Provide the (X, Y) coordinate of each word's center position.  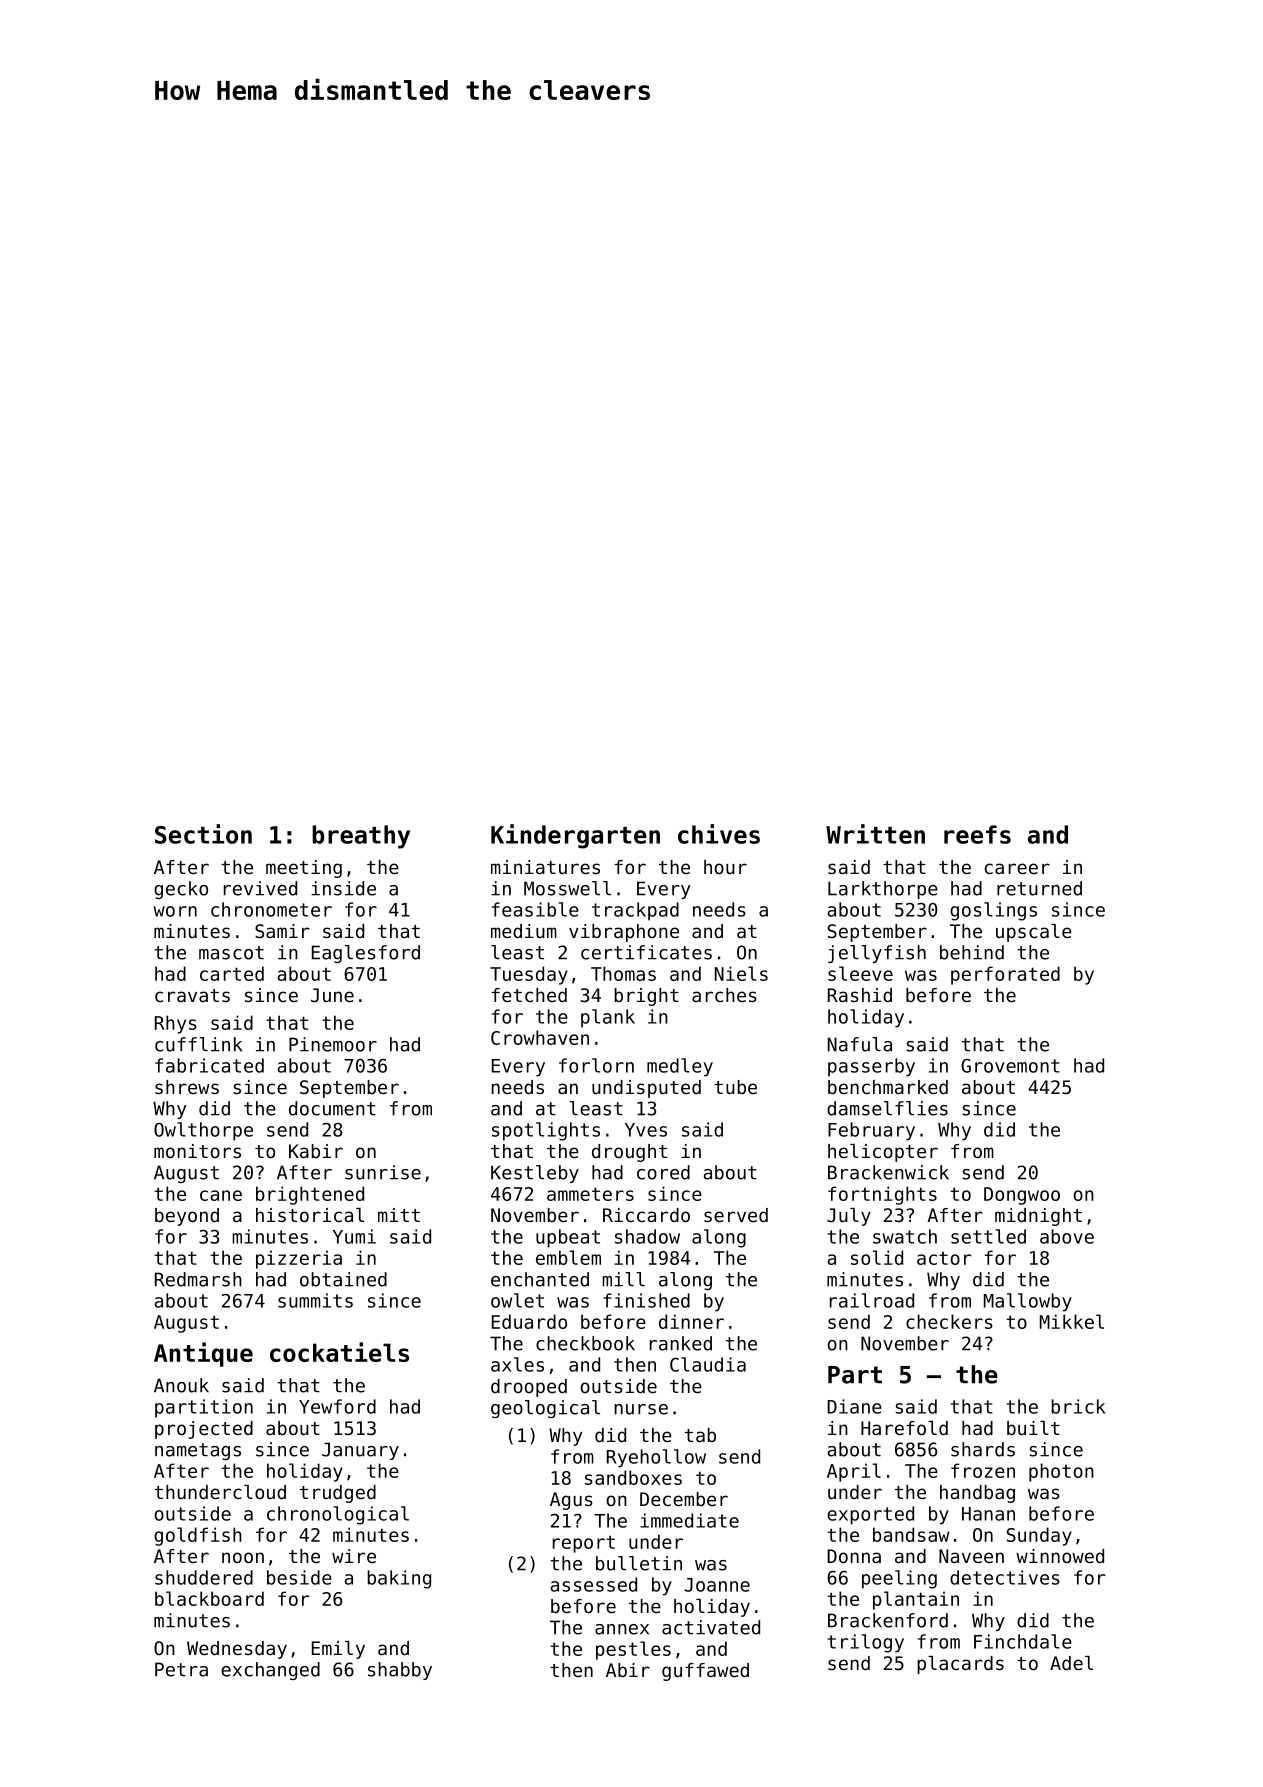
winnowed (1060, 1556)
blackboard (209, 1598)
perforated (1005, 975)
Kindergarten (575, 836)
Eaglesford (366, 954)
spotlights (546, 1131)
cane (221, 1195)
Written (875, 834)
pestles (633, 1650)
